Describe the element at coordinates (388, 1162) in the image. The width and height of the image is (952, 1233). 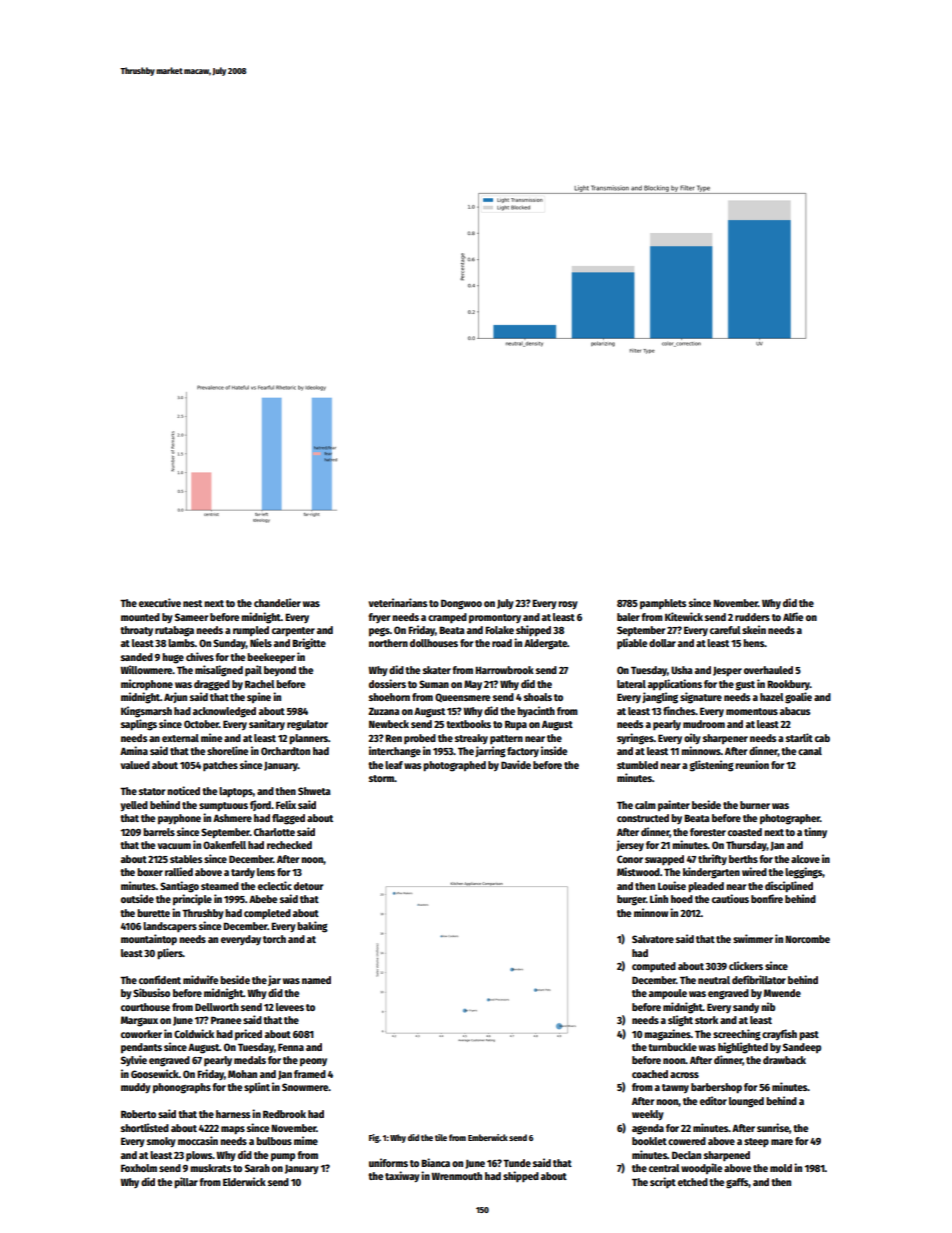
I see `uniforms` at that location.
